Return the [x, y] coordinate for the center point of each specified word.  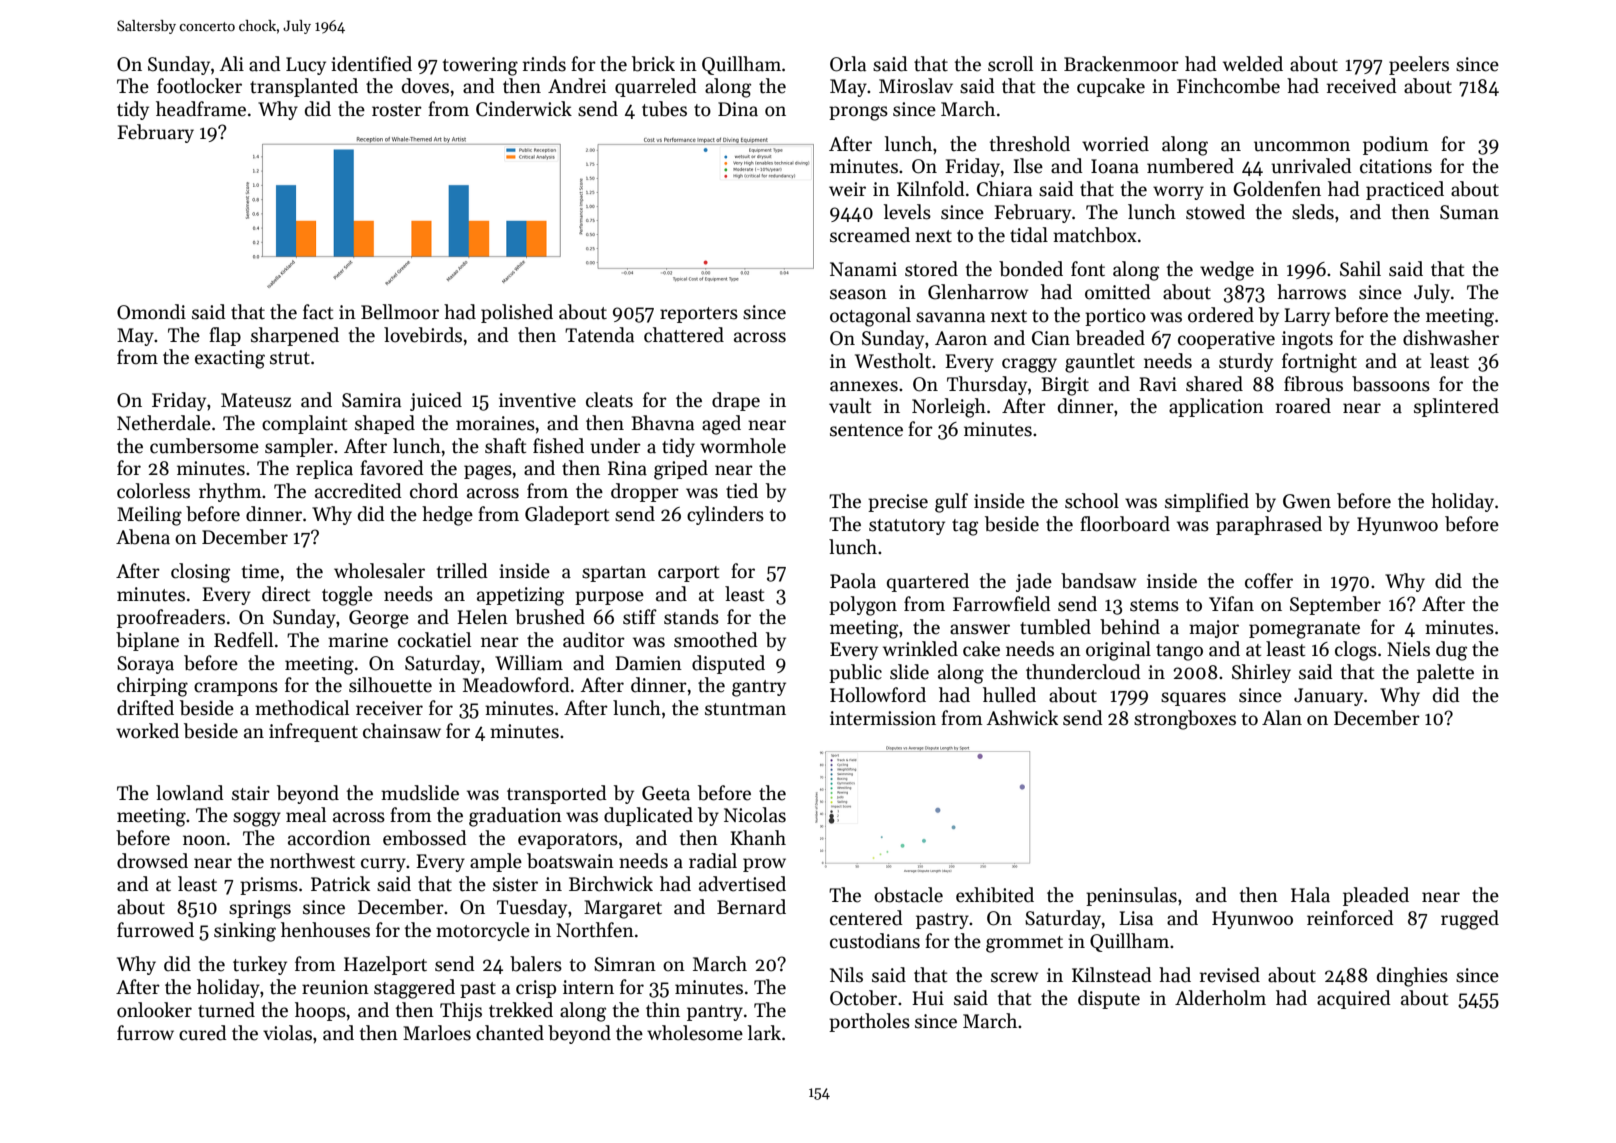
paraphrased [1269, 525]
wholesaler [379, 571]
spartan [614, 574]
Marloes [437, 1033]
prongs [858, 113]
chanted [510, 1033]
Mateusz [256, 400]
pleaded [1376, 896]
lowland [190, 793]
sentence [866, 430]
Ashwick [1022, 718]
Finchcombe [1228, 86]
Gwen [1307, 501]
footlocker [199, 86]
